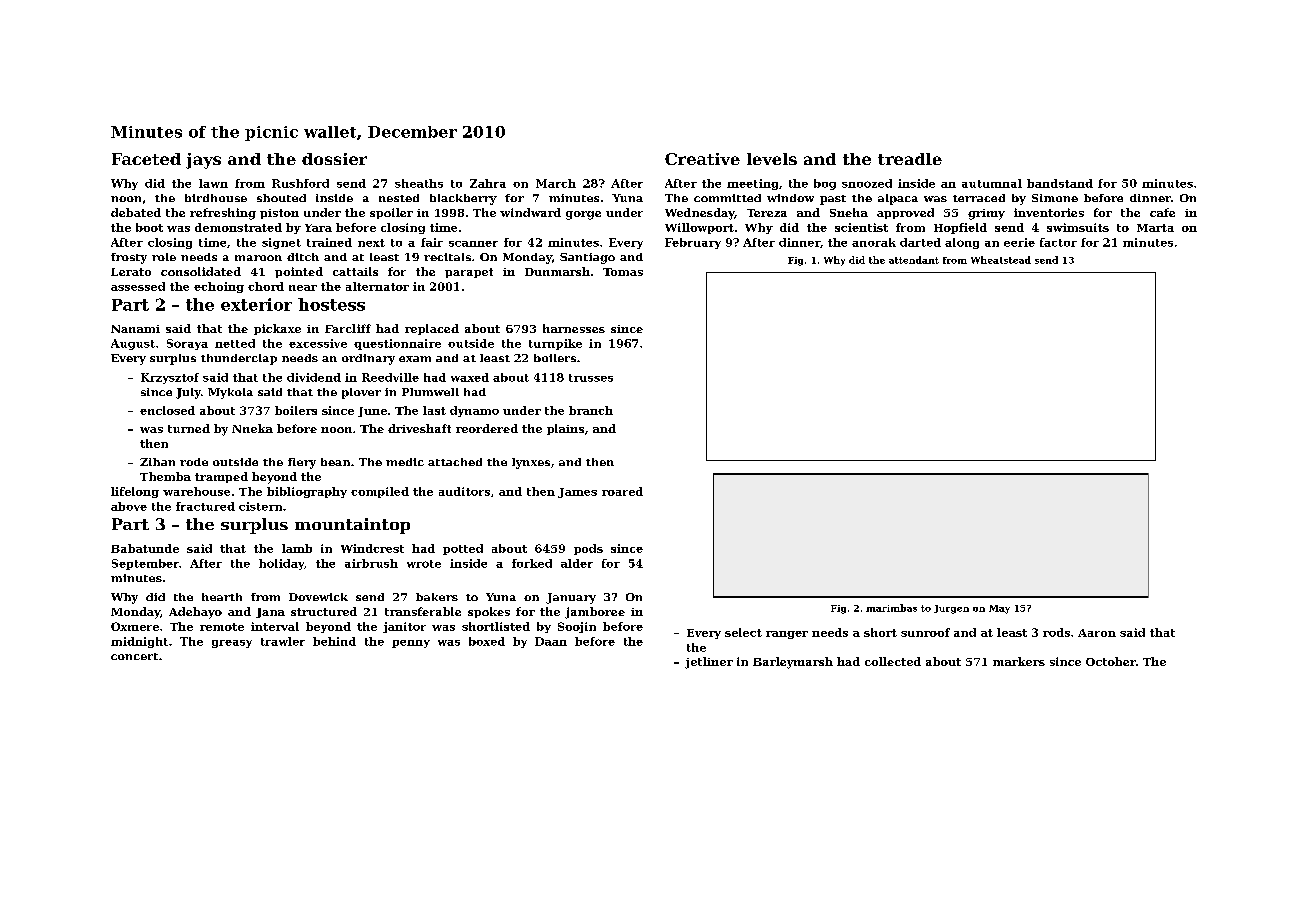  Describe the element at coordinates (591, 410) in the screenshot. I see `branch` at that location.
